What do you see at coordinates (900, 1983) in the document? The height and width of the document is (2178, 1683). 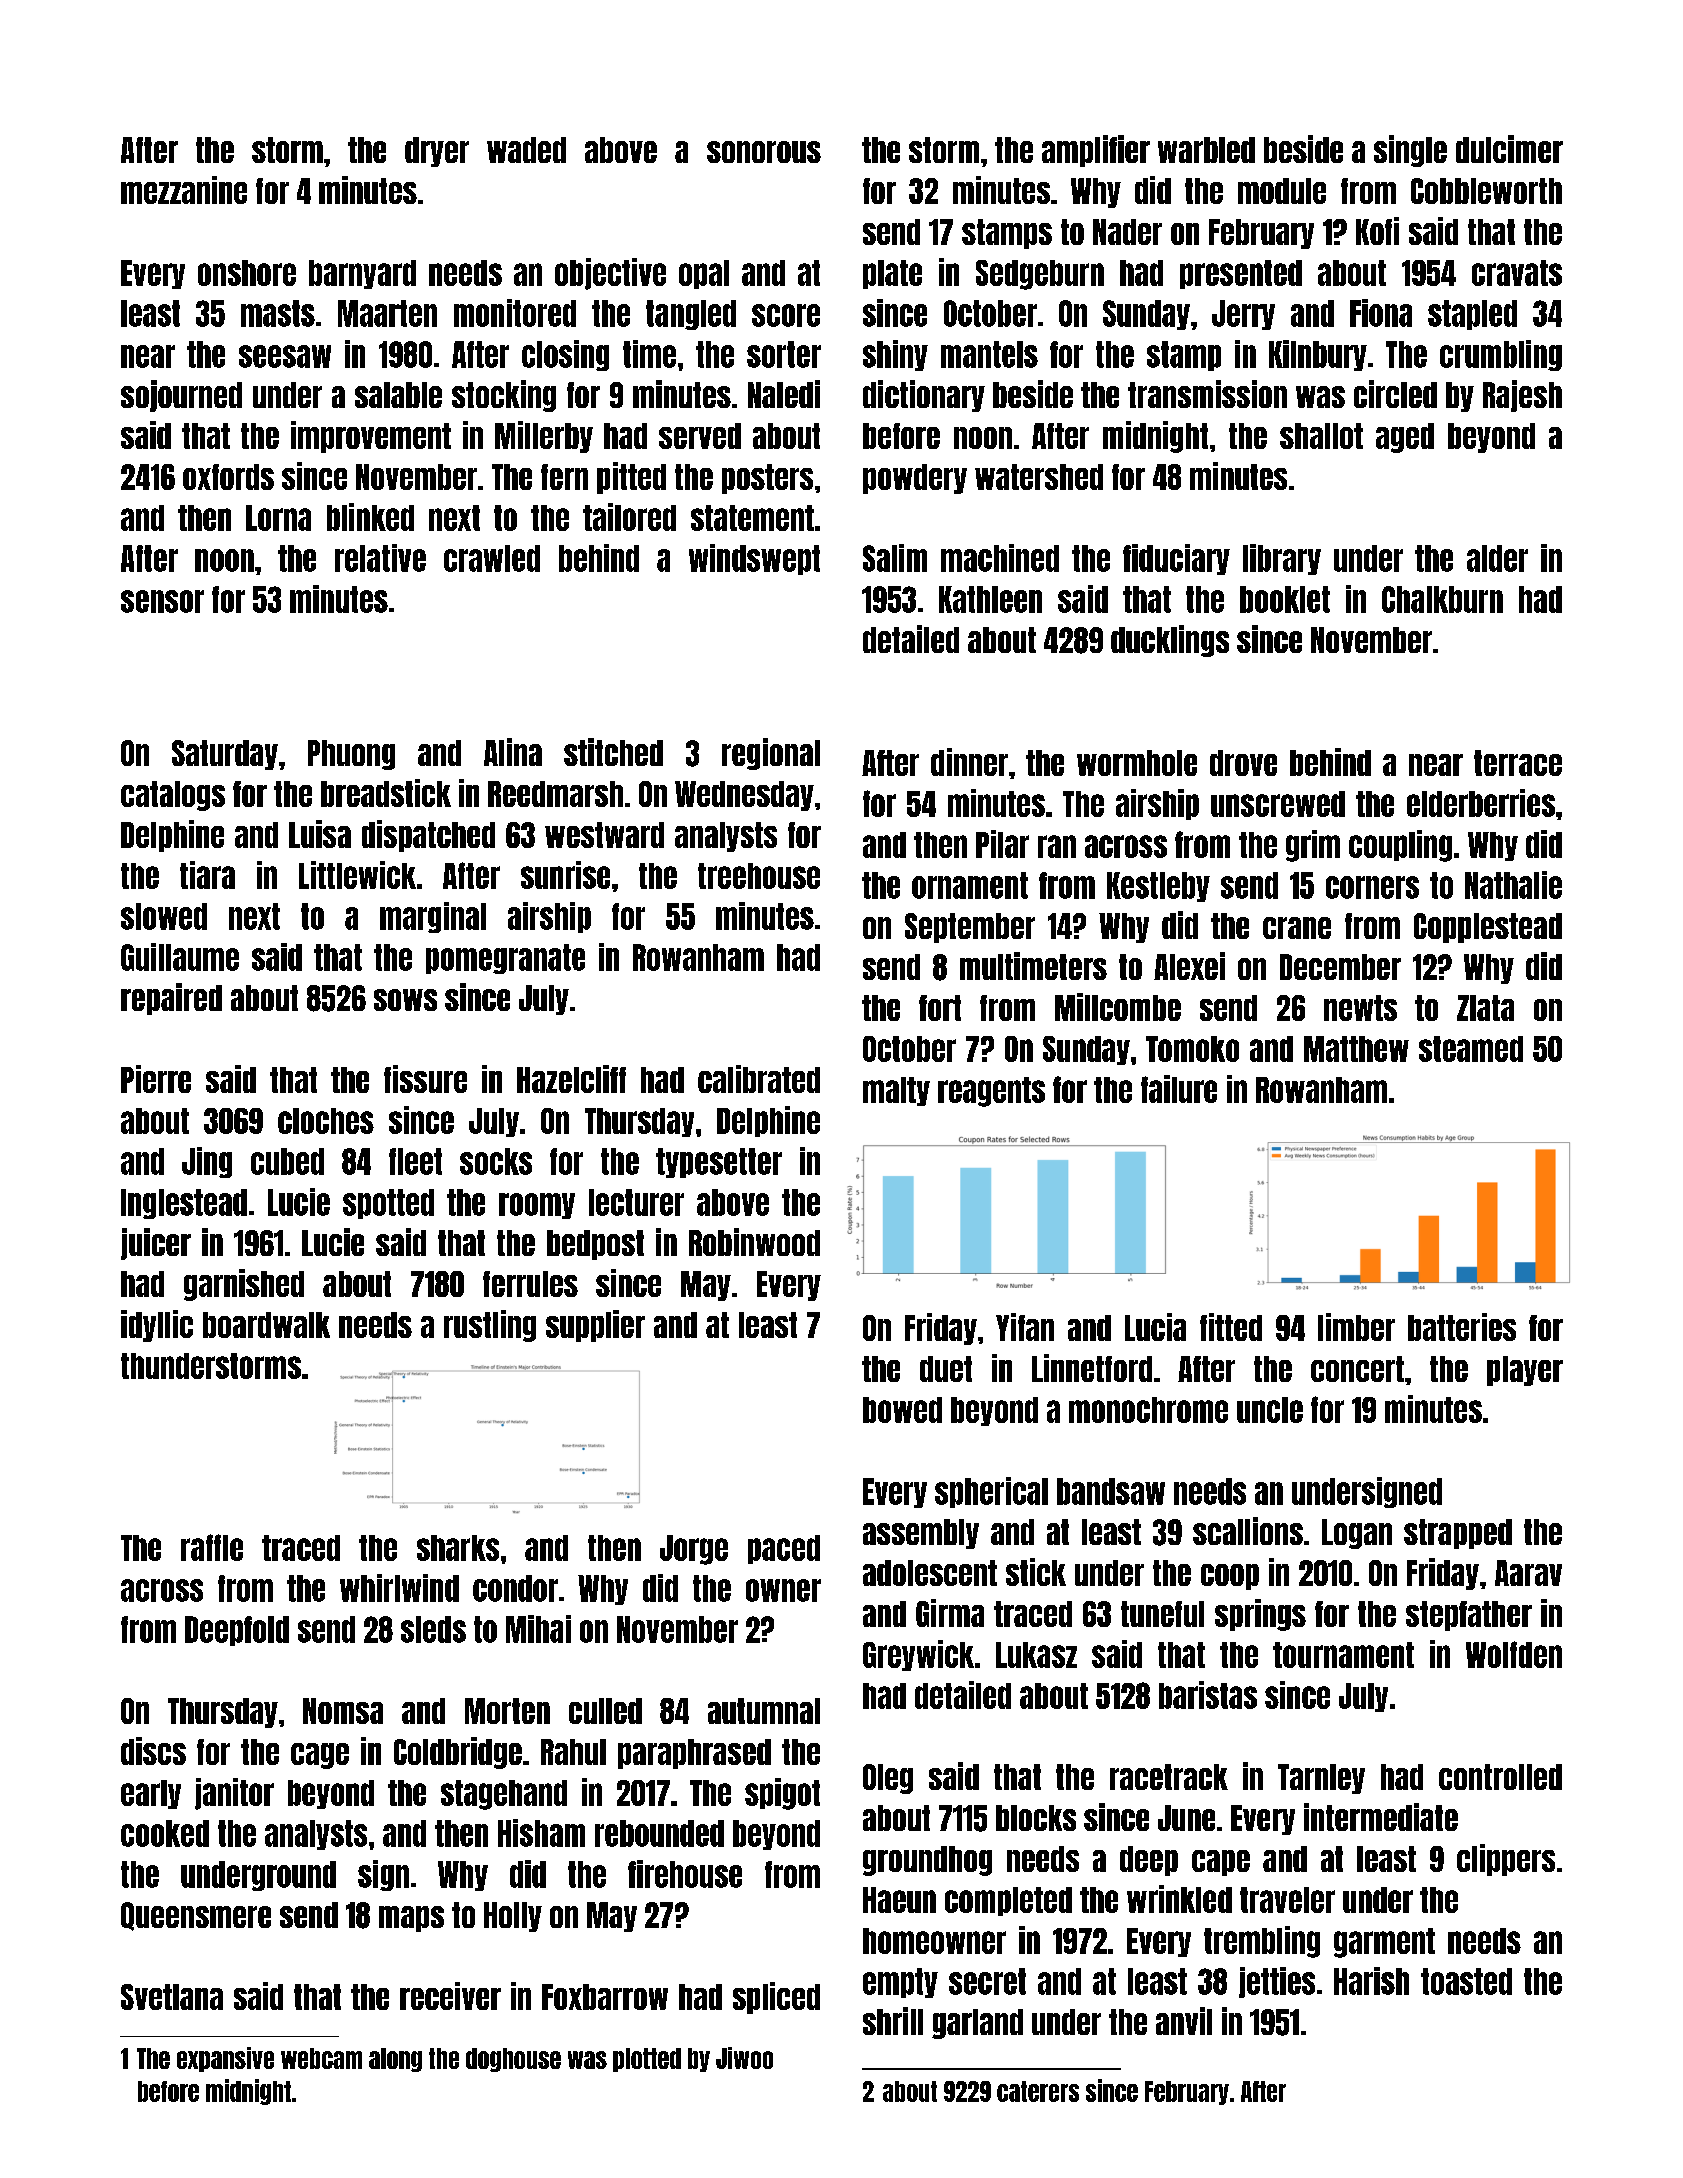 I see `empty` at bounding box center [900, 1983].
